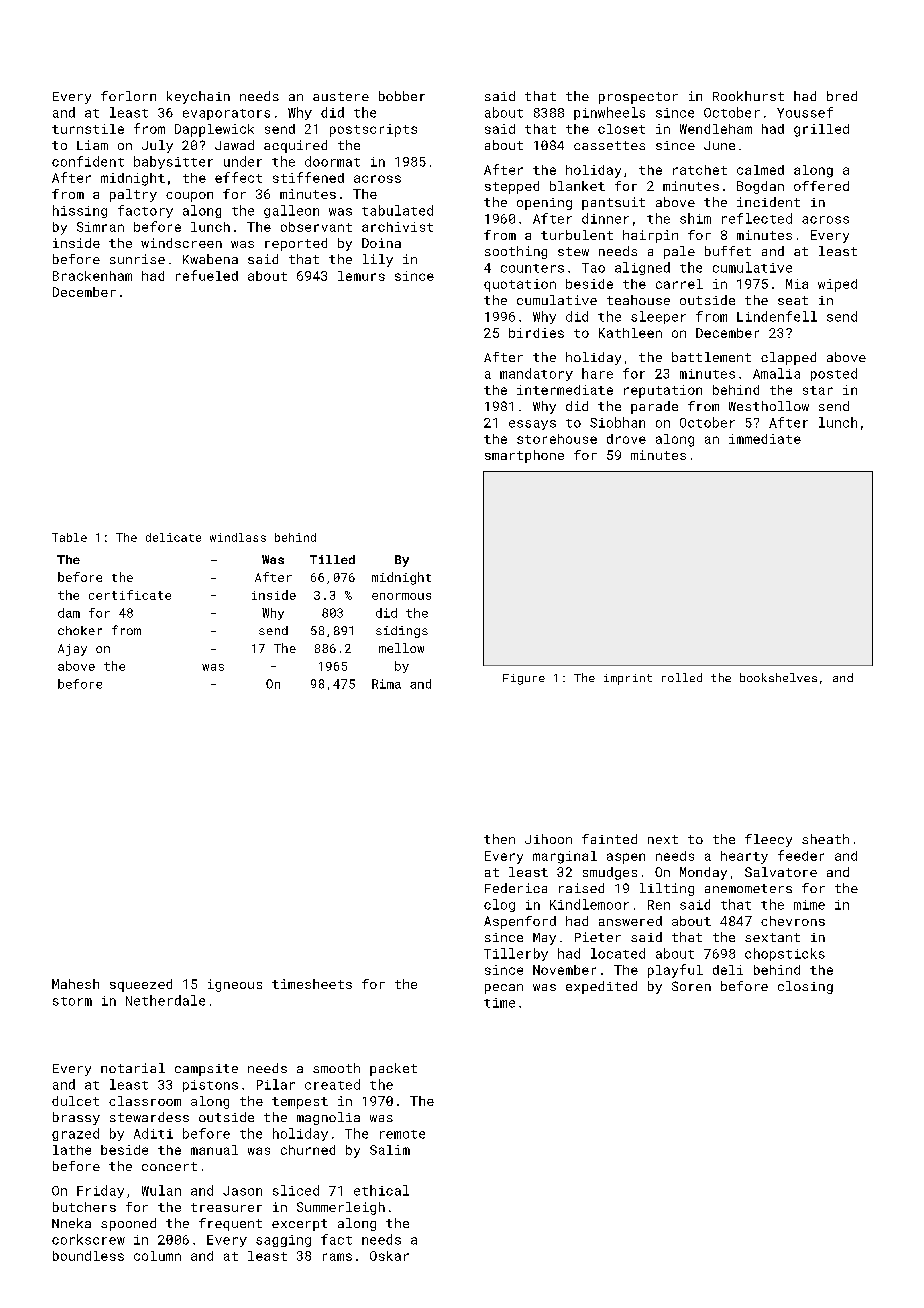 The image size is (924, 1308). What do you see at coordinates (682, 677) in the screenshot?
I see `rolled` at bounding box center [682, 677].
